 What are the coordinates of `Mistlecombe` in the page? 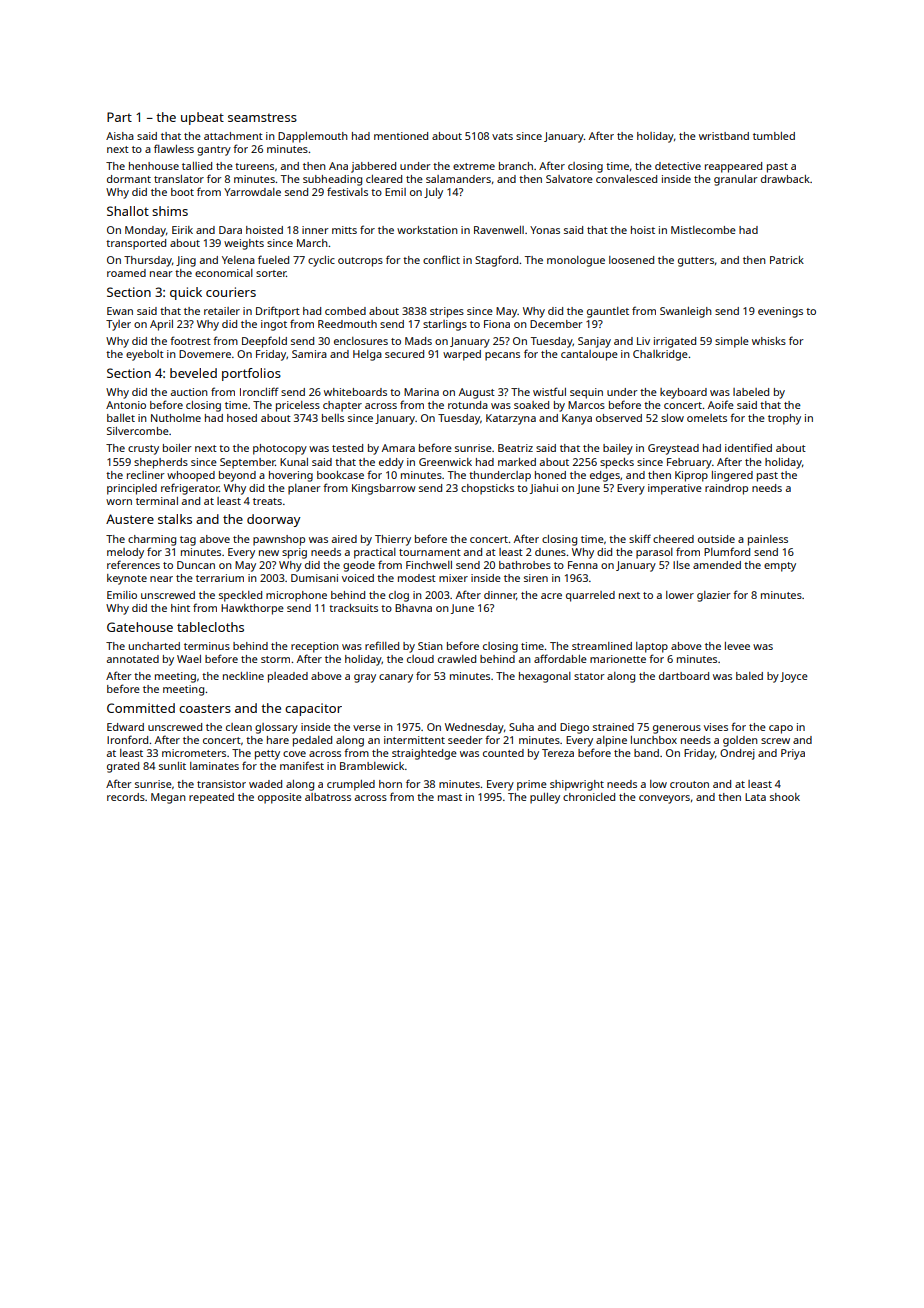 It's located at (703, 230).
